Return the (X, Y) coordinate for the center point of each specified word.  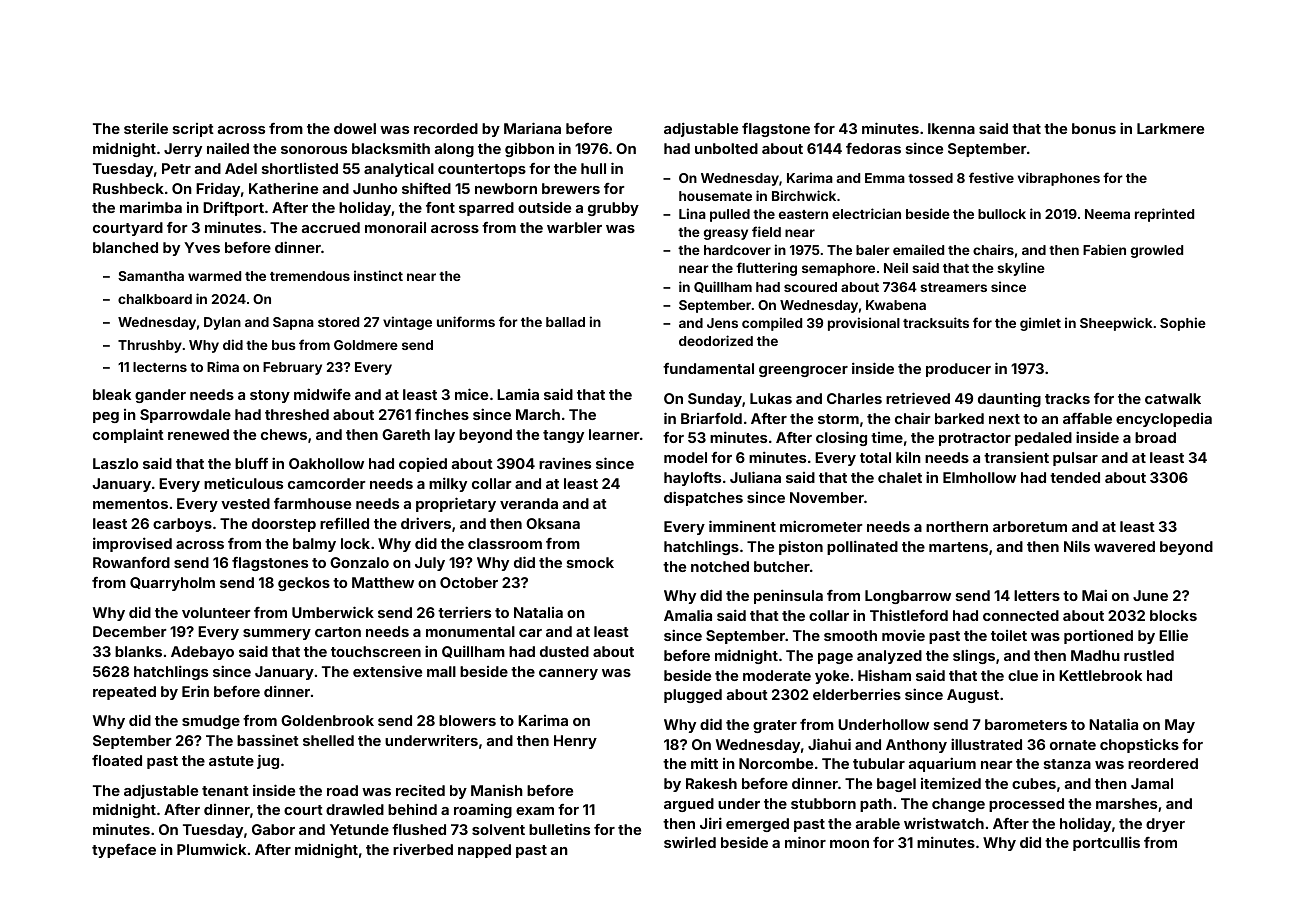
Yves (202, 247)
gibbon (529, 150)
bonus (1094, 128)
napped (484, 851)
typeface (124, 851)
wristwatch (944, 823)
